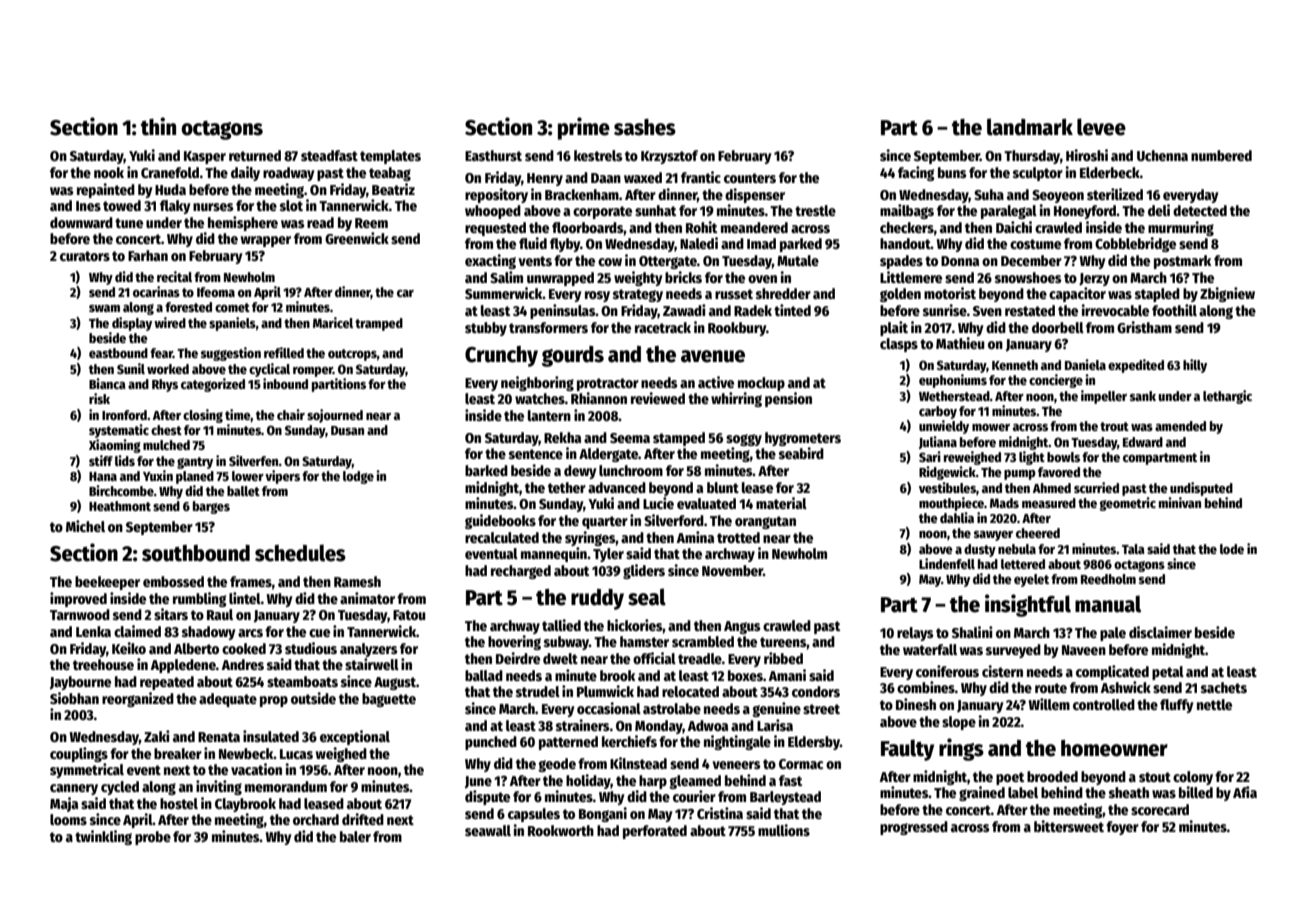 The width and height of the page is (1308, 924). I want to click on boxes, so click(745, 675).
